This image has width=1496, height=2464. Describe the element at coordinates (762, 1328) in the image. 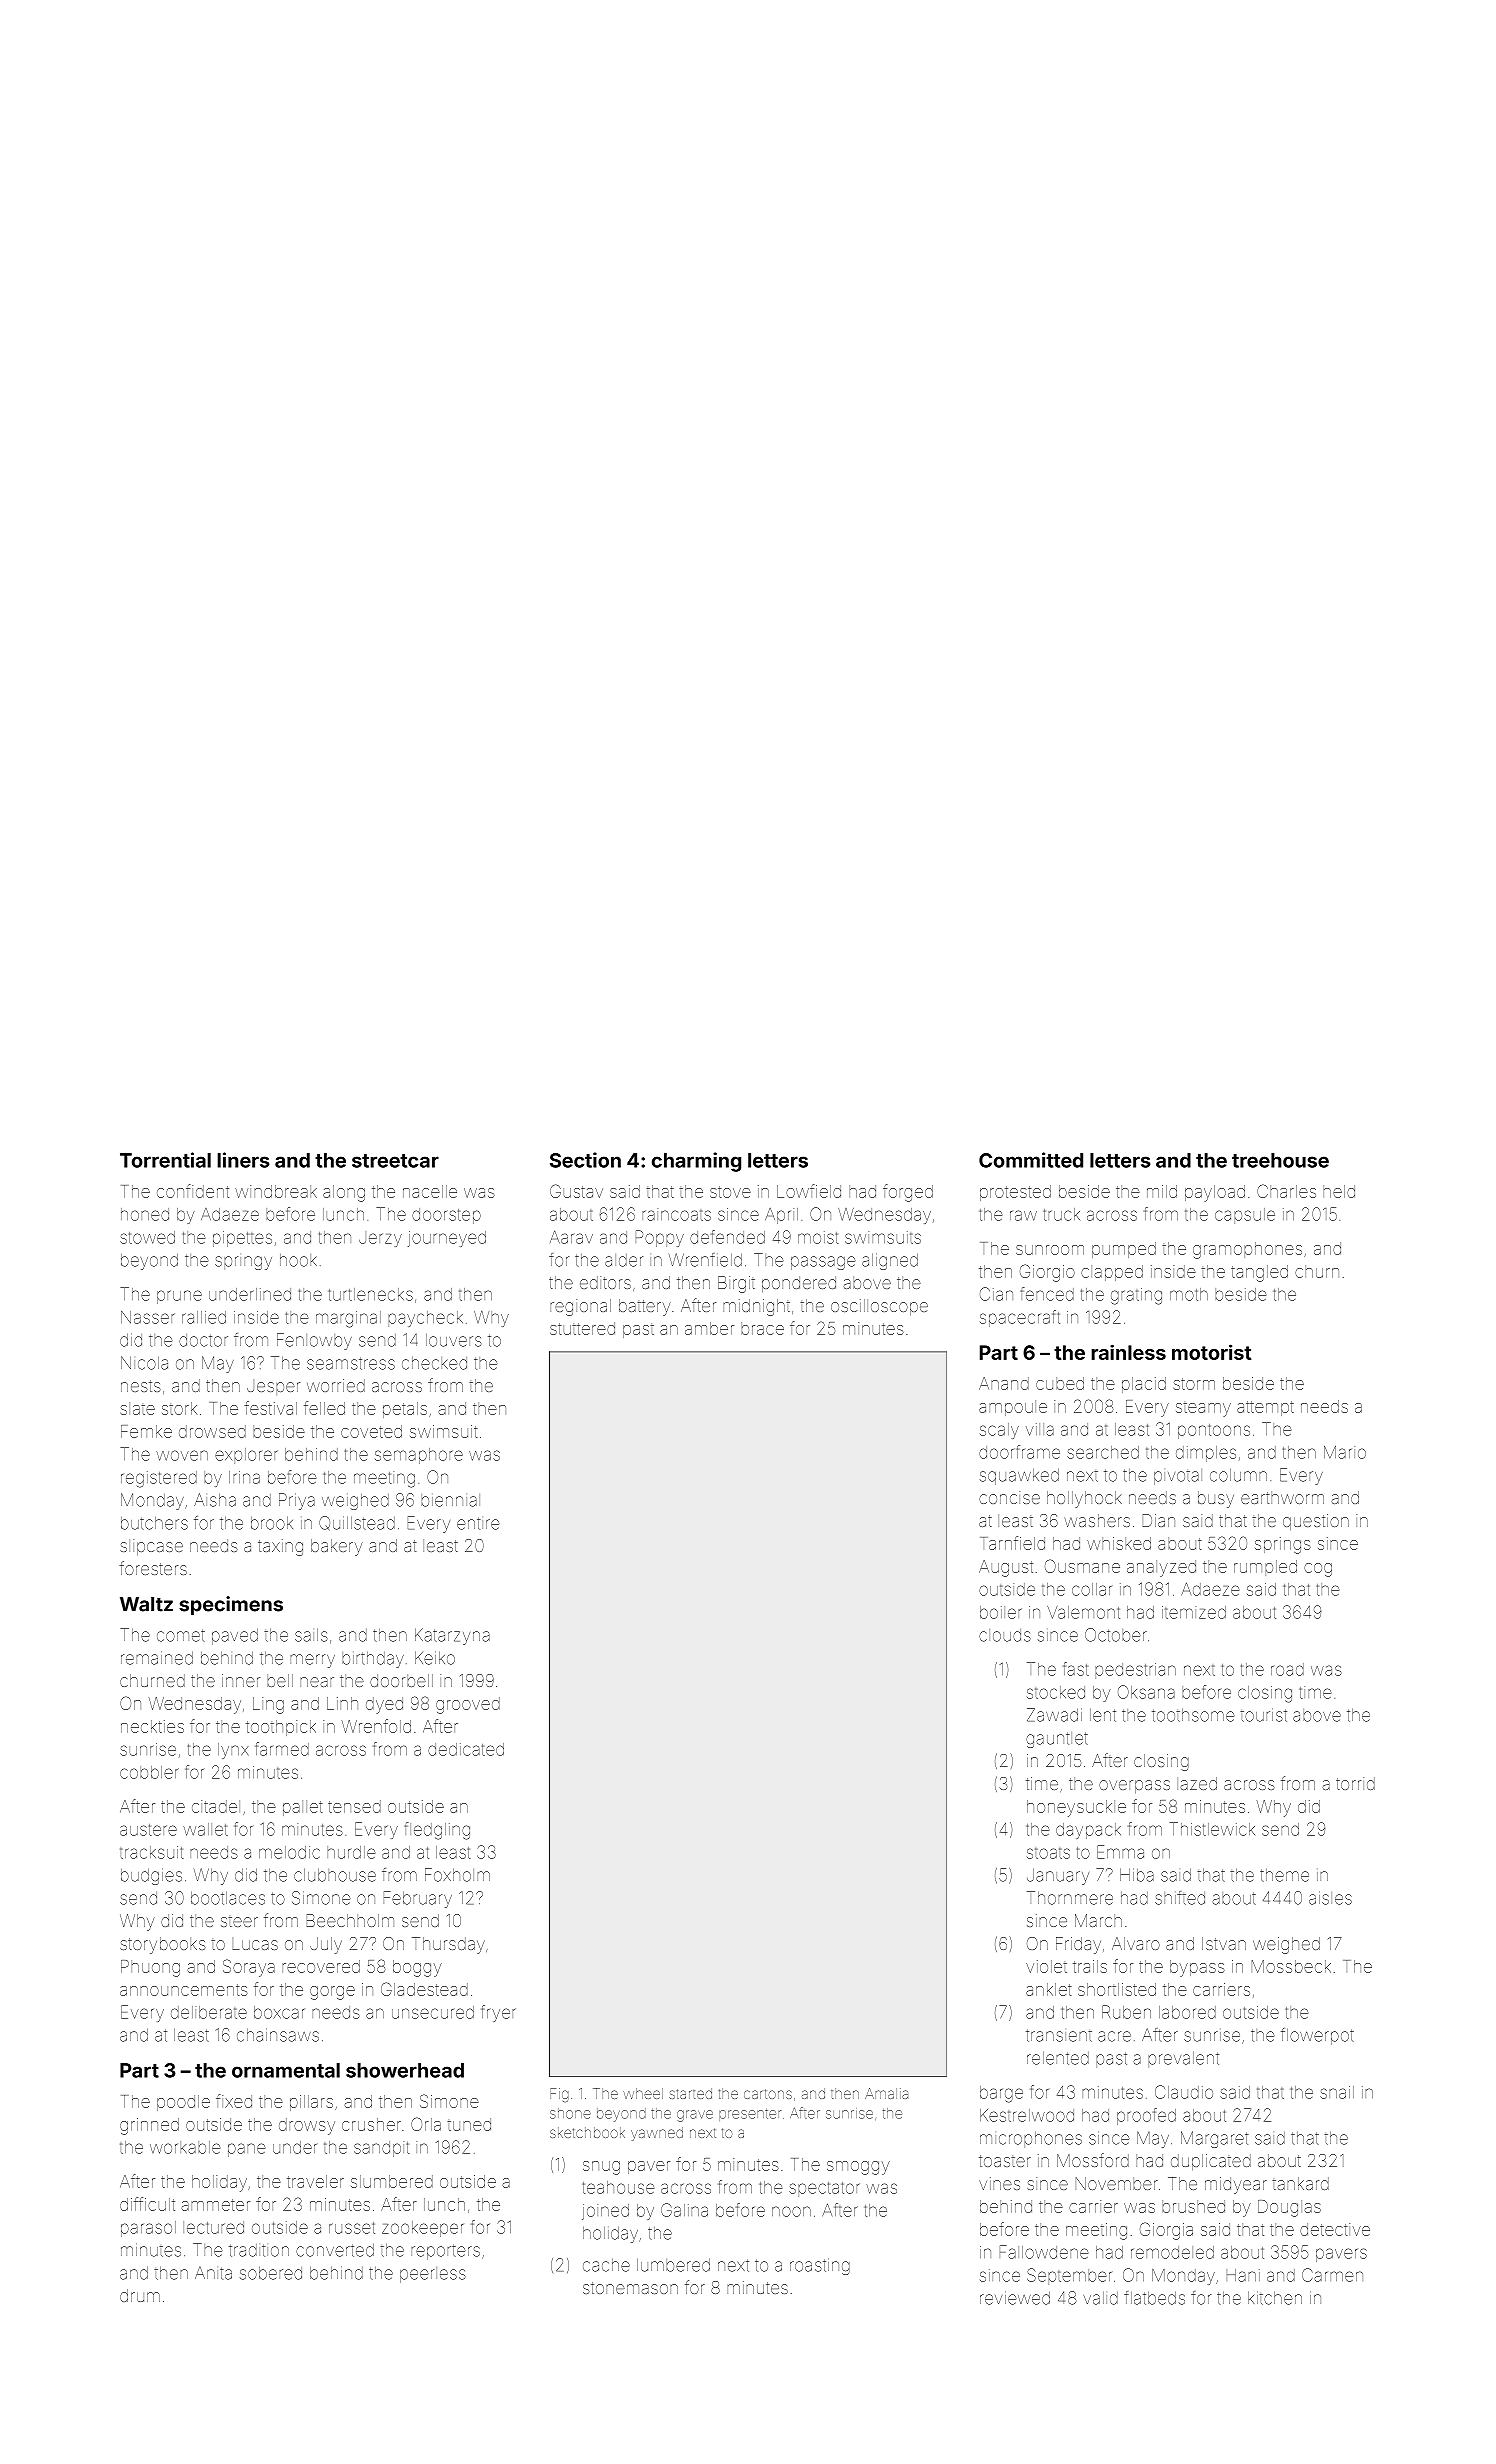

I see `brace` at that location.
